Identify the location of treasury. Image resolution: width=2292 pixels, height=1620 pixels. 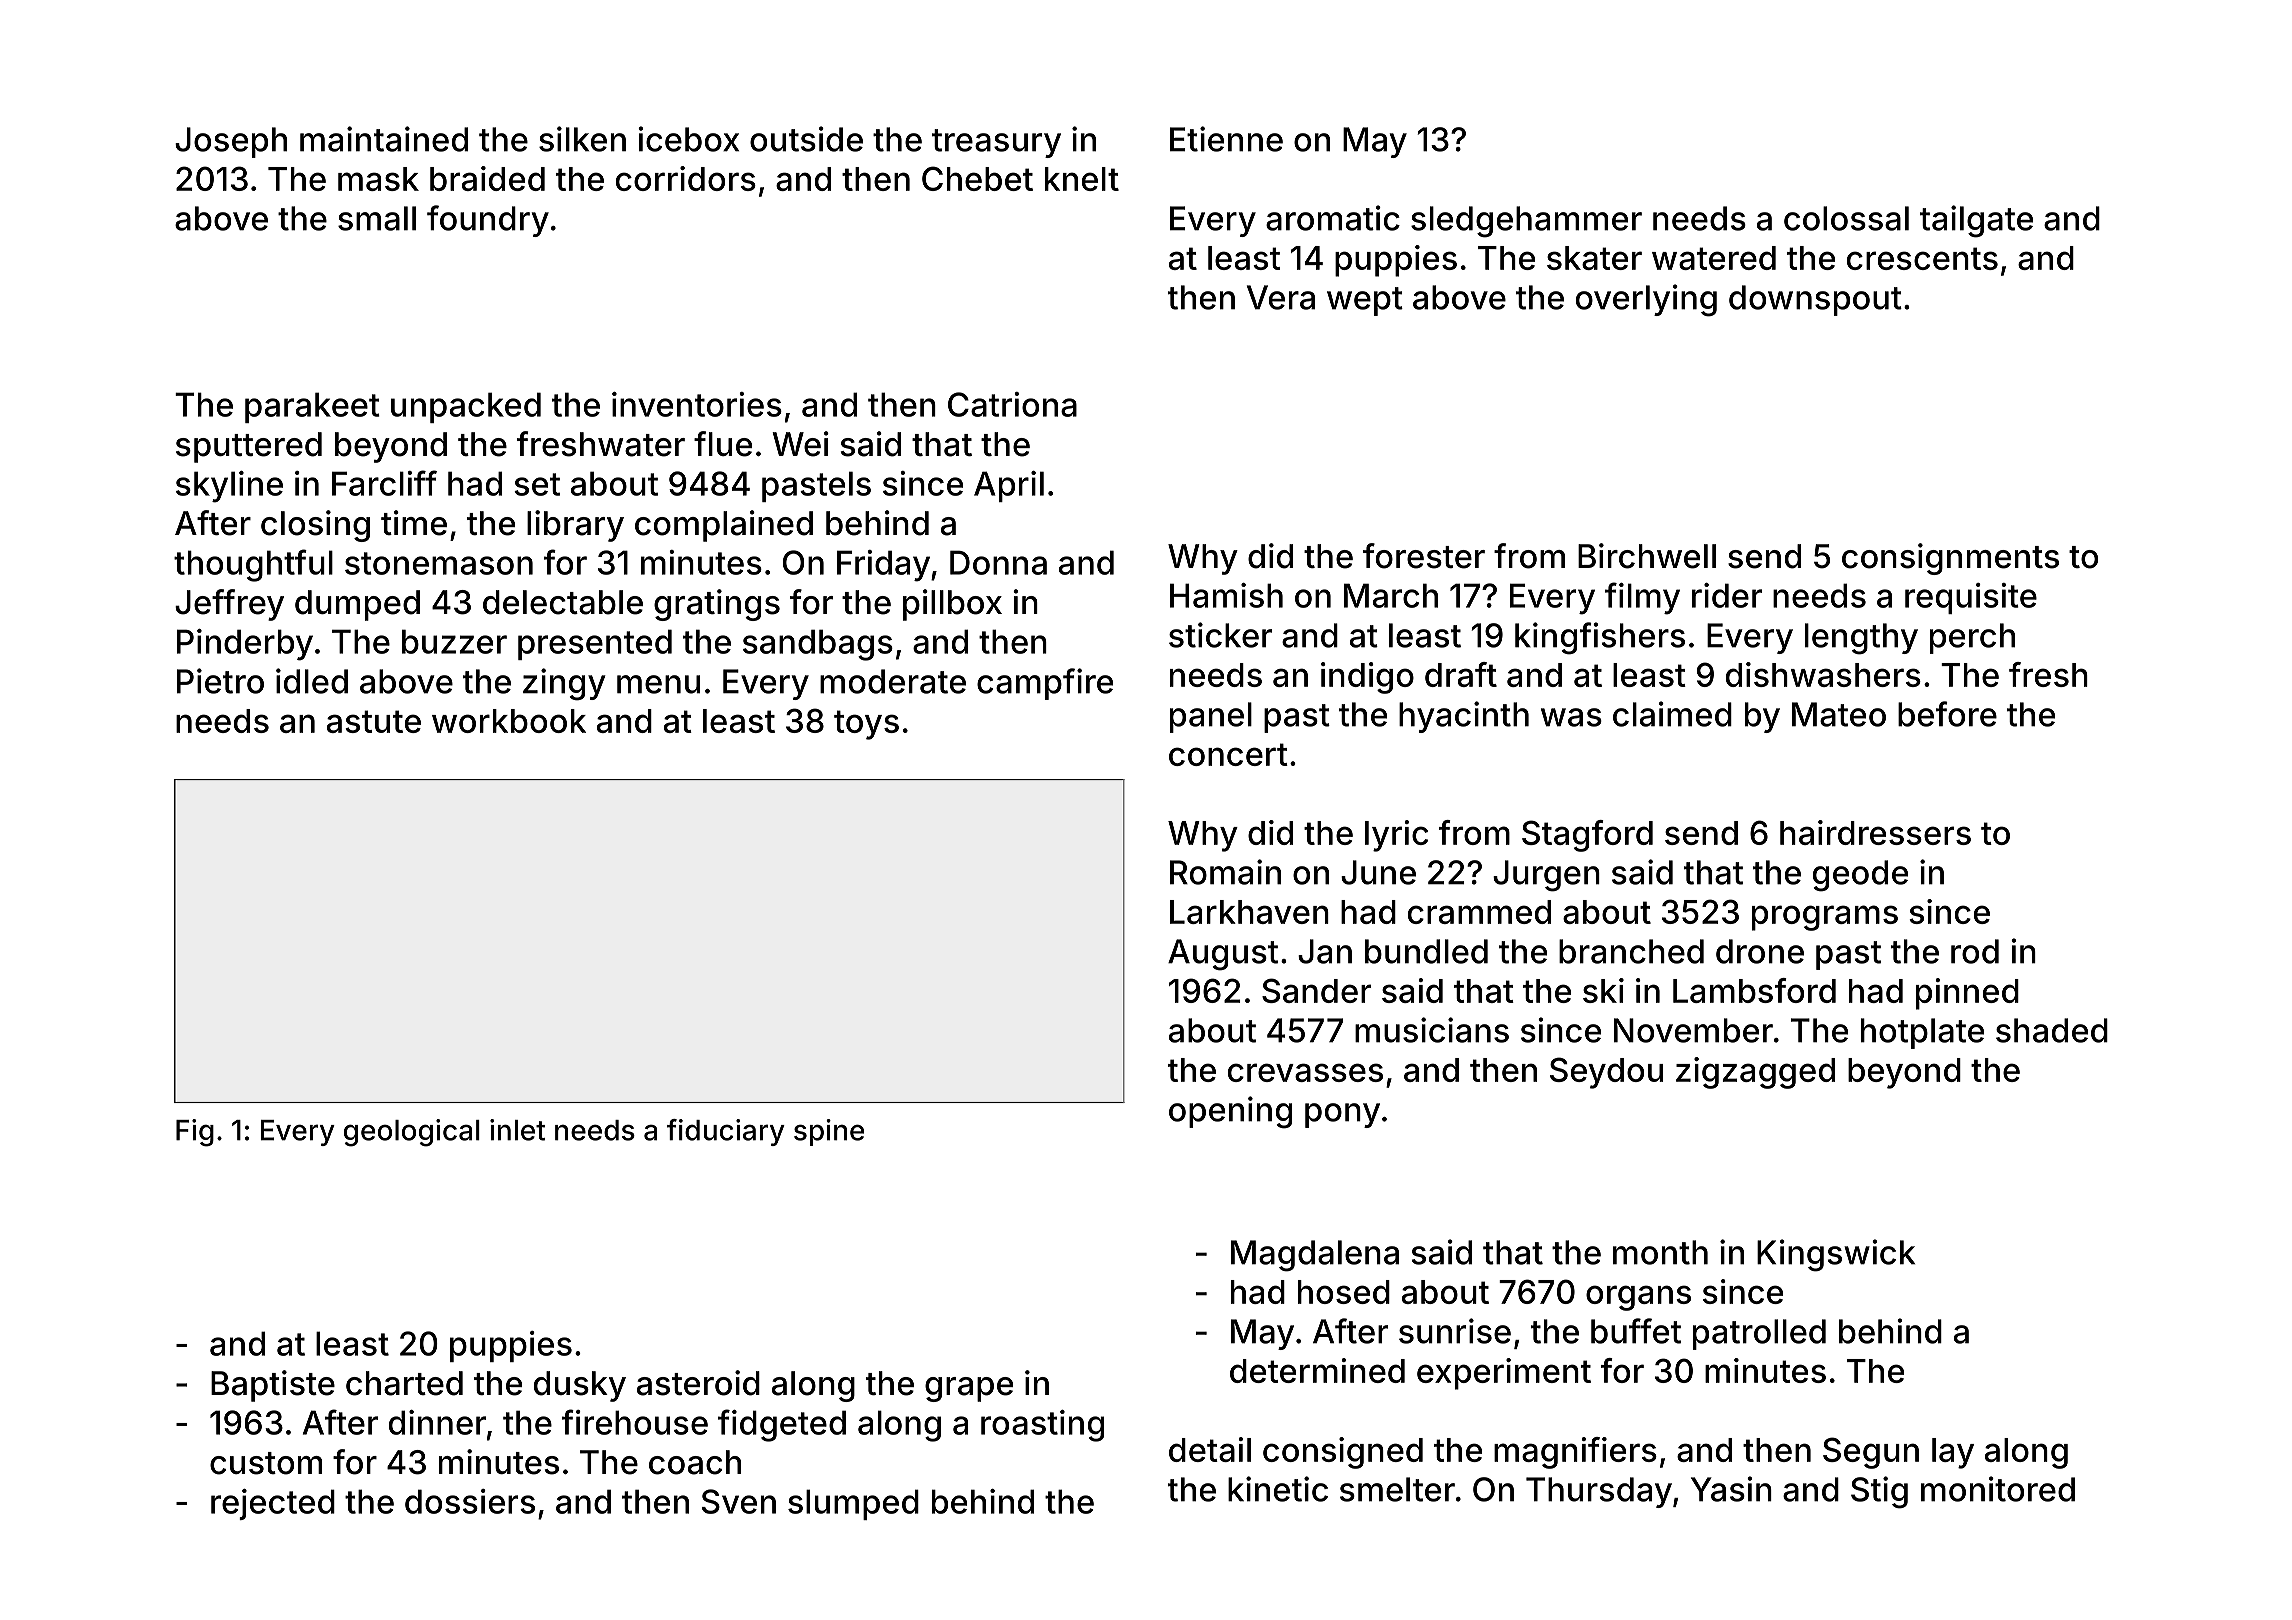
(996, 143).
